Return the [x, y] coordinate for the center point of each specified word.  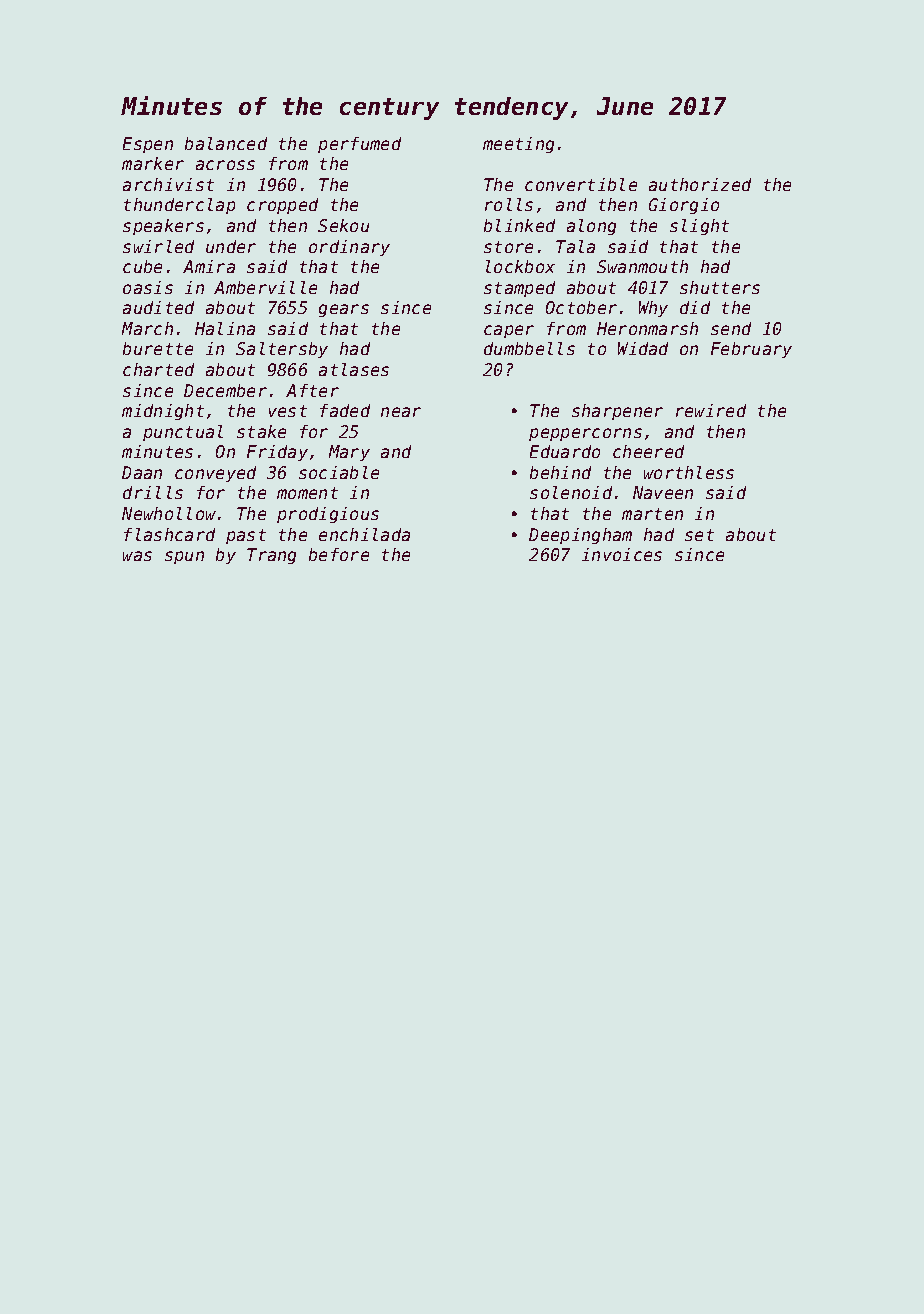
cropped [282, 206]
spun [184, 557]
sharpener [617, 412]
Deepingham [580, 536]
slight [699, 227]
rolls [509, 204]
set [699, 535]
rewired [711, 410]
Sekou [343, 225]
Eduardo [565, 451]
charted [158, 369]
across [225, 165]
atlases [354, 369]
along [591, 227]
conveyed [215, 474]
